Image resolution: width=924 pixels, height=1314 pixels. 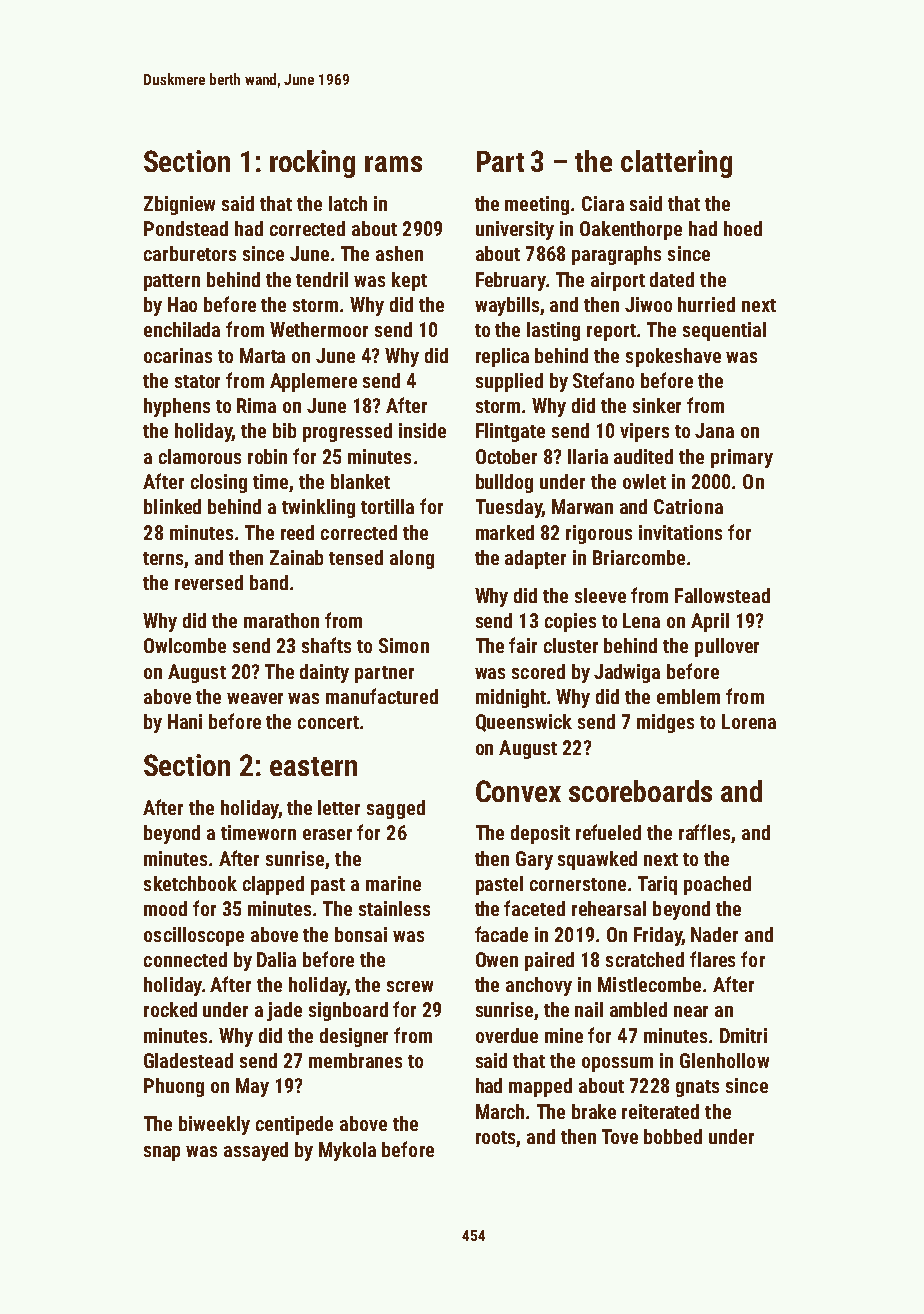 What do you see at coordinates (185, 721) in the document?
I see `Hani` at bounding box center [185, 721].
